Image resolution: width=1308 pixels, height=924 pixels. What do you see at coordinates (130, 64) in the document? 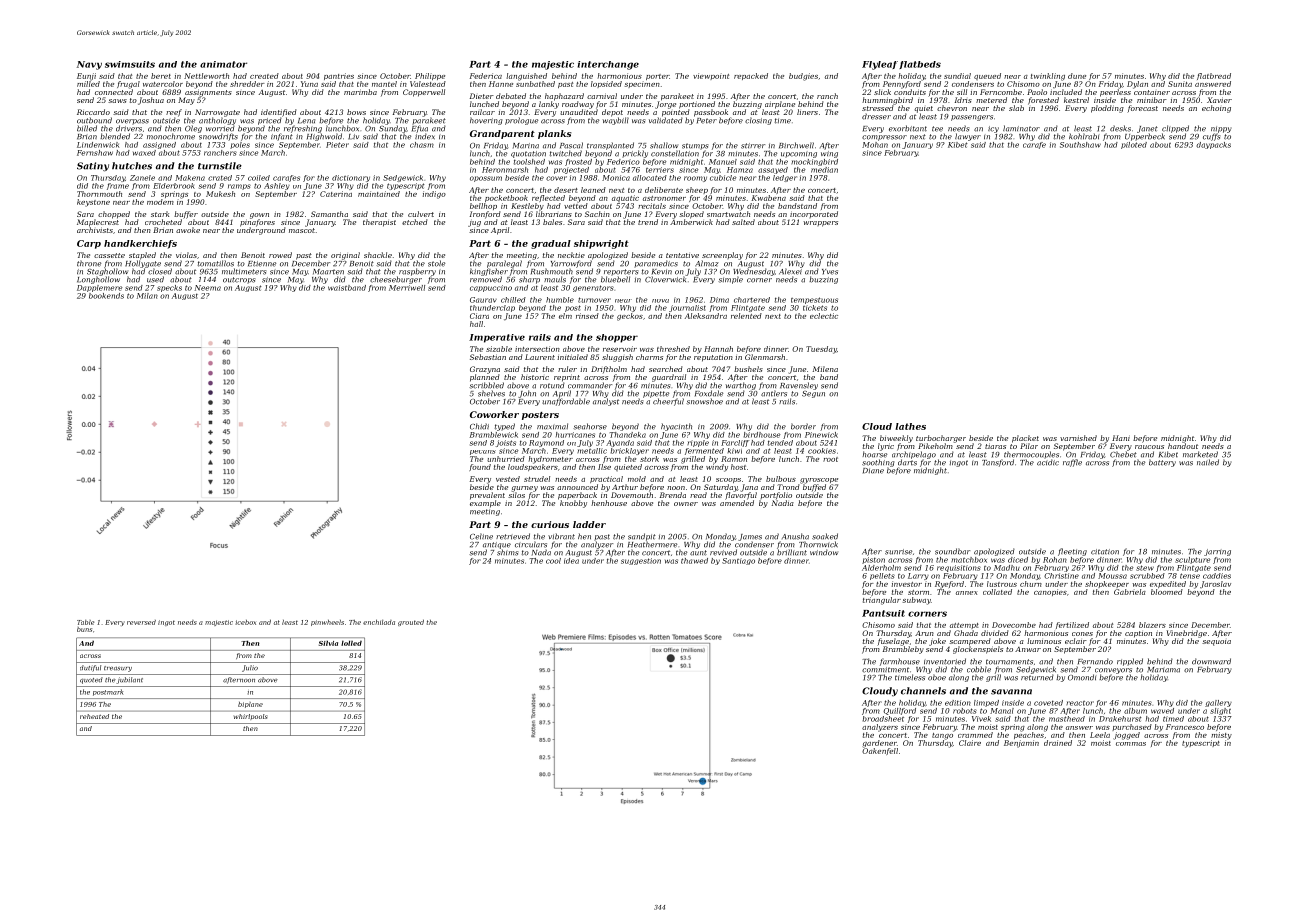
I see `swimsuits` at bounding box center [130, 64].
